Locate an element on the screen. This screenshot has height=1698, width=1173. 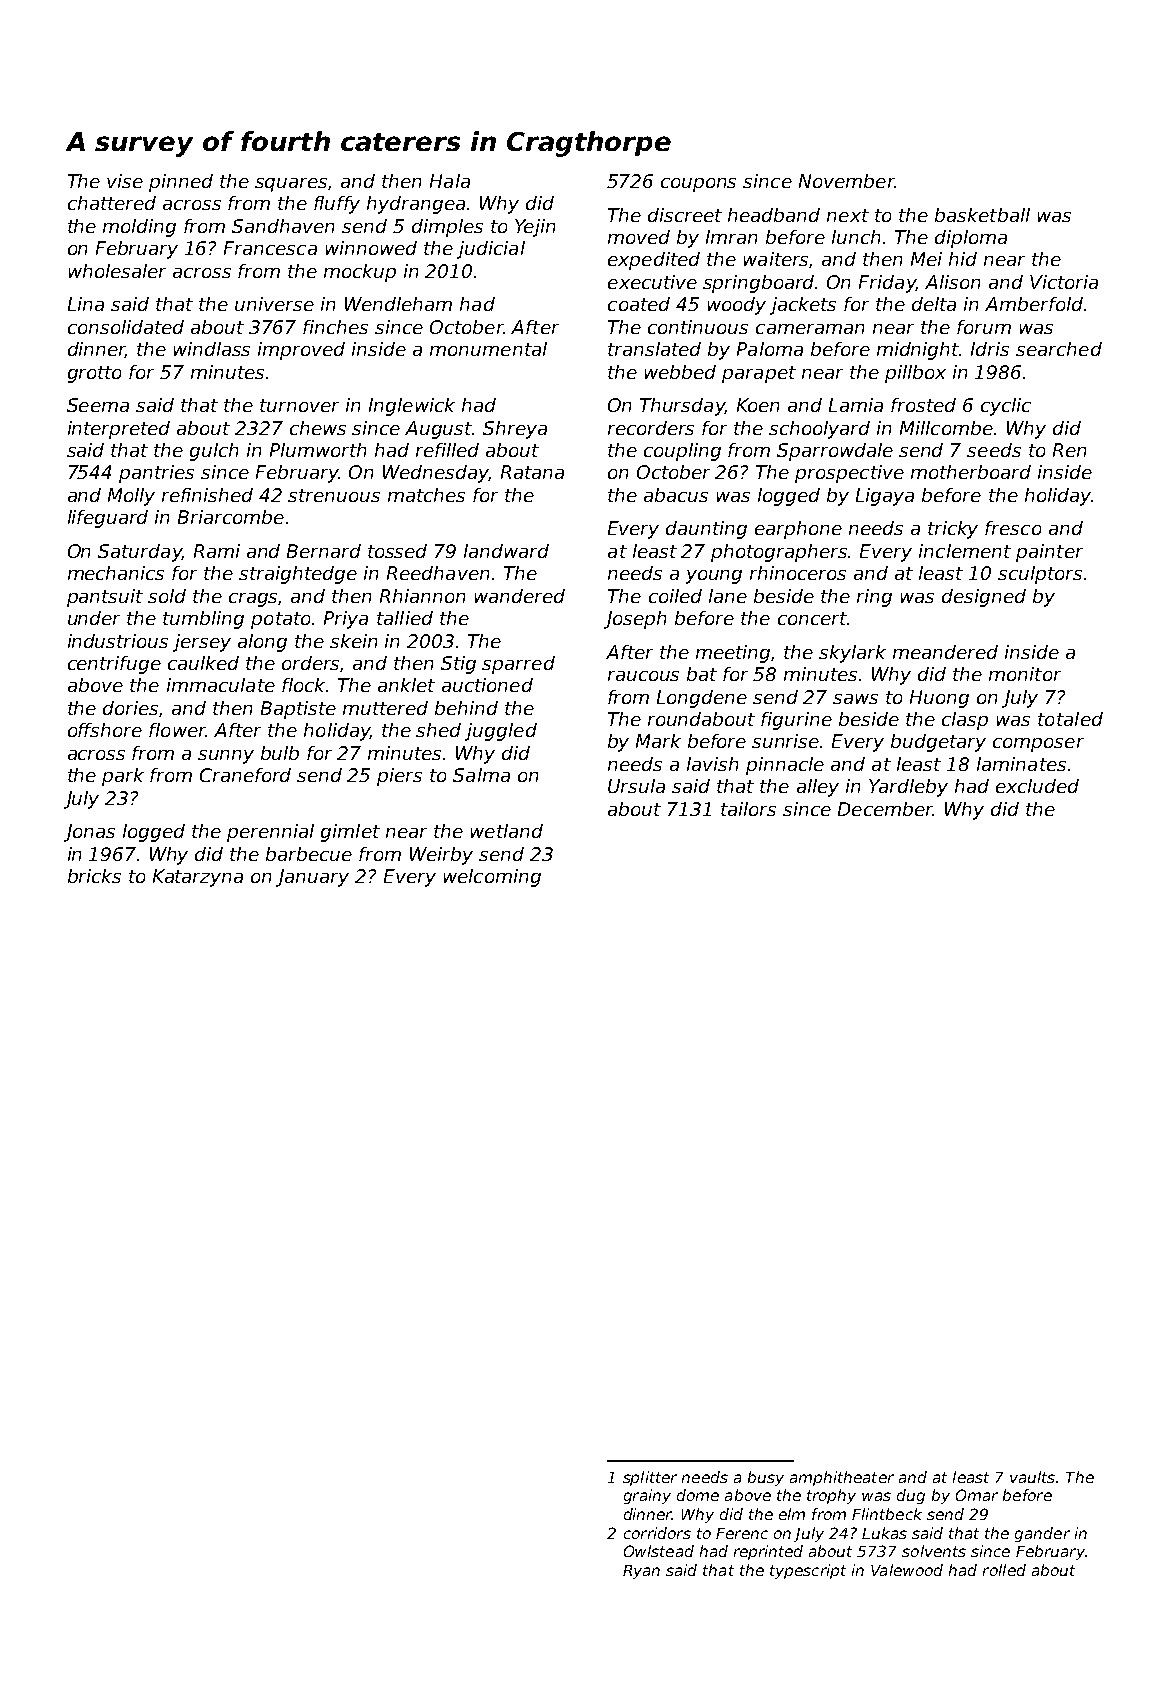
mechanics is located at coordinates (116, 573).
